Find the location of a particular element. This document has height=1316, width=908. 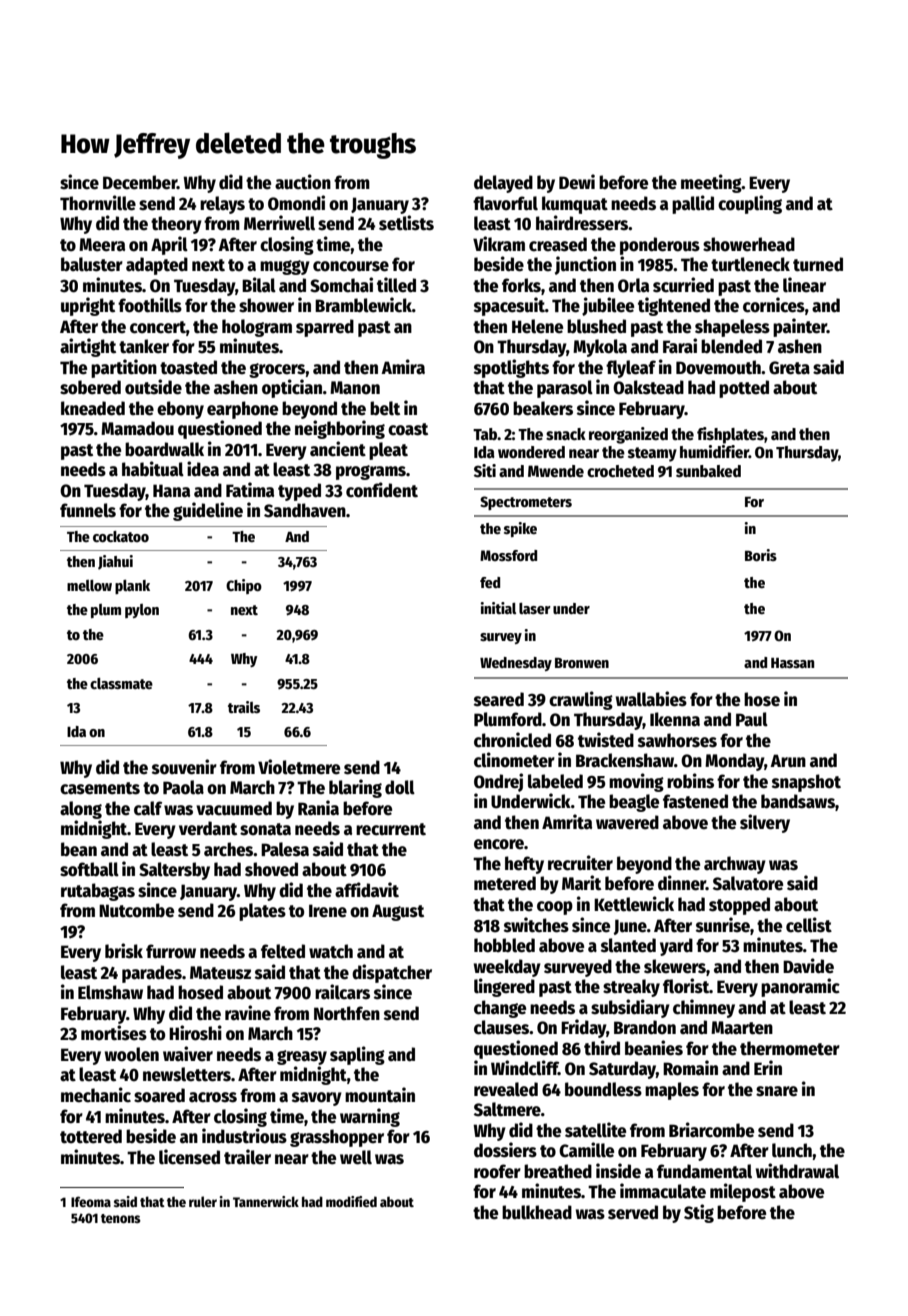

Chipo is located at coordinates (244, 586).
